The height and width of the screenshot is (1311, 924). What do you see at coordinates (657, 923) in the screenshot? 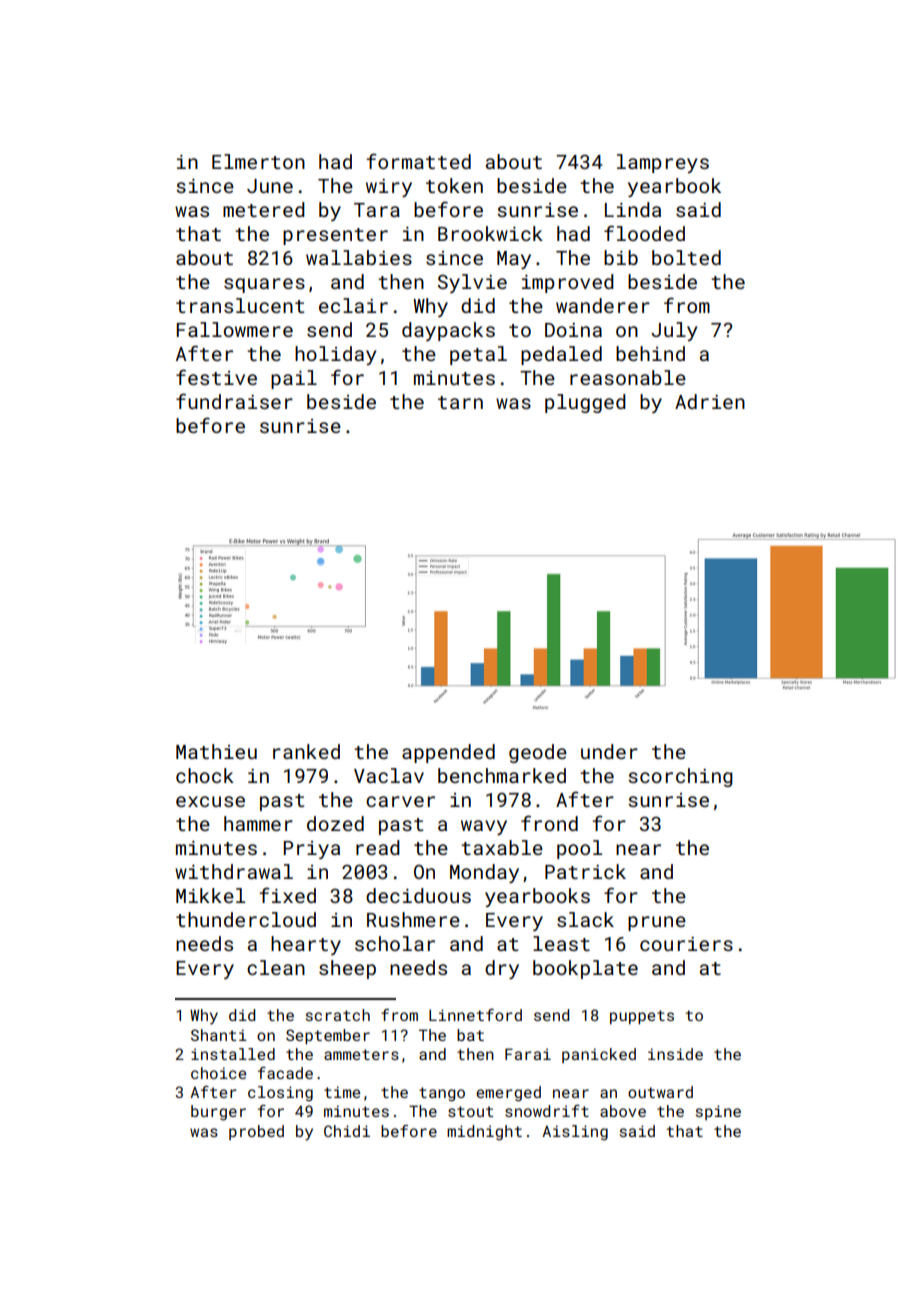
I see `prune` at bounding box center [657, 923].
